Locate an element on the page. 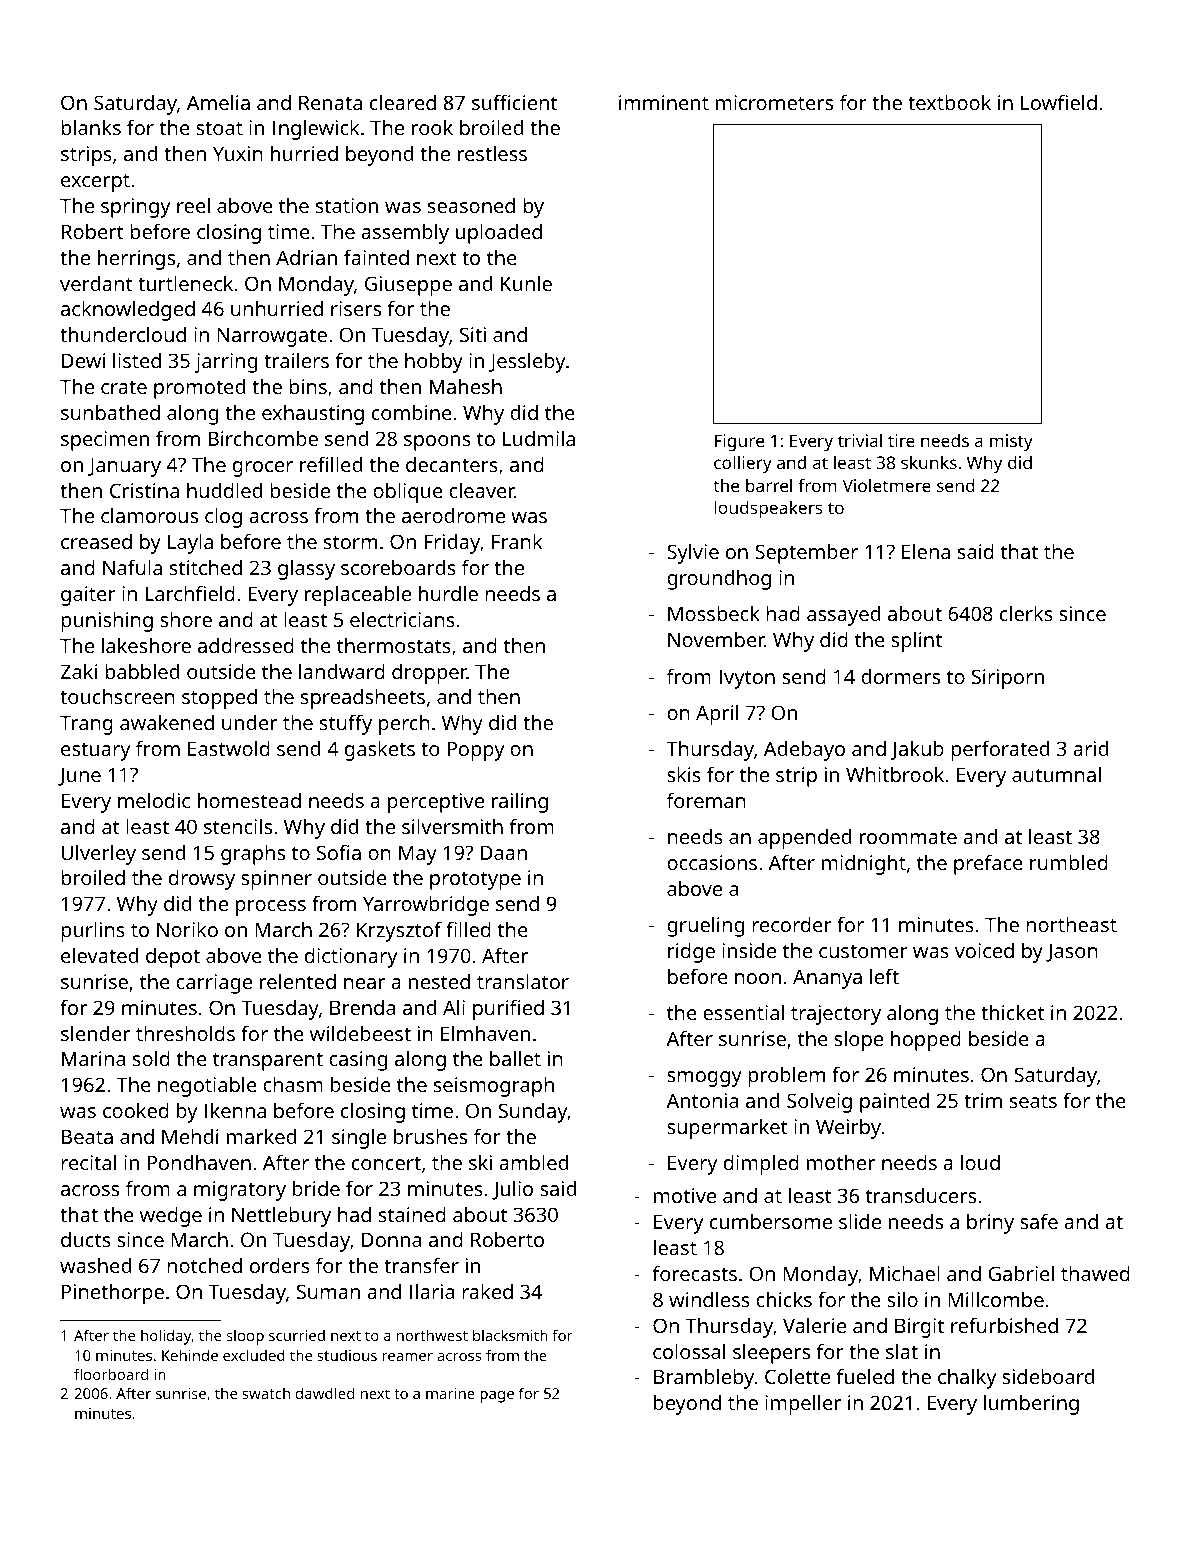  marine is located at coordinates (450, 1393).
